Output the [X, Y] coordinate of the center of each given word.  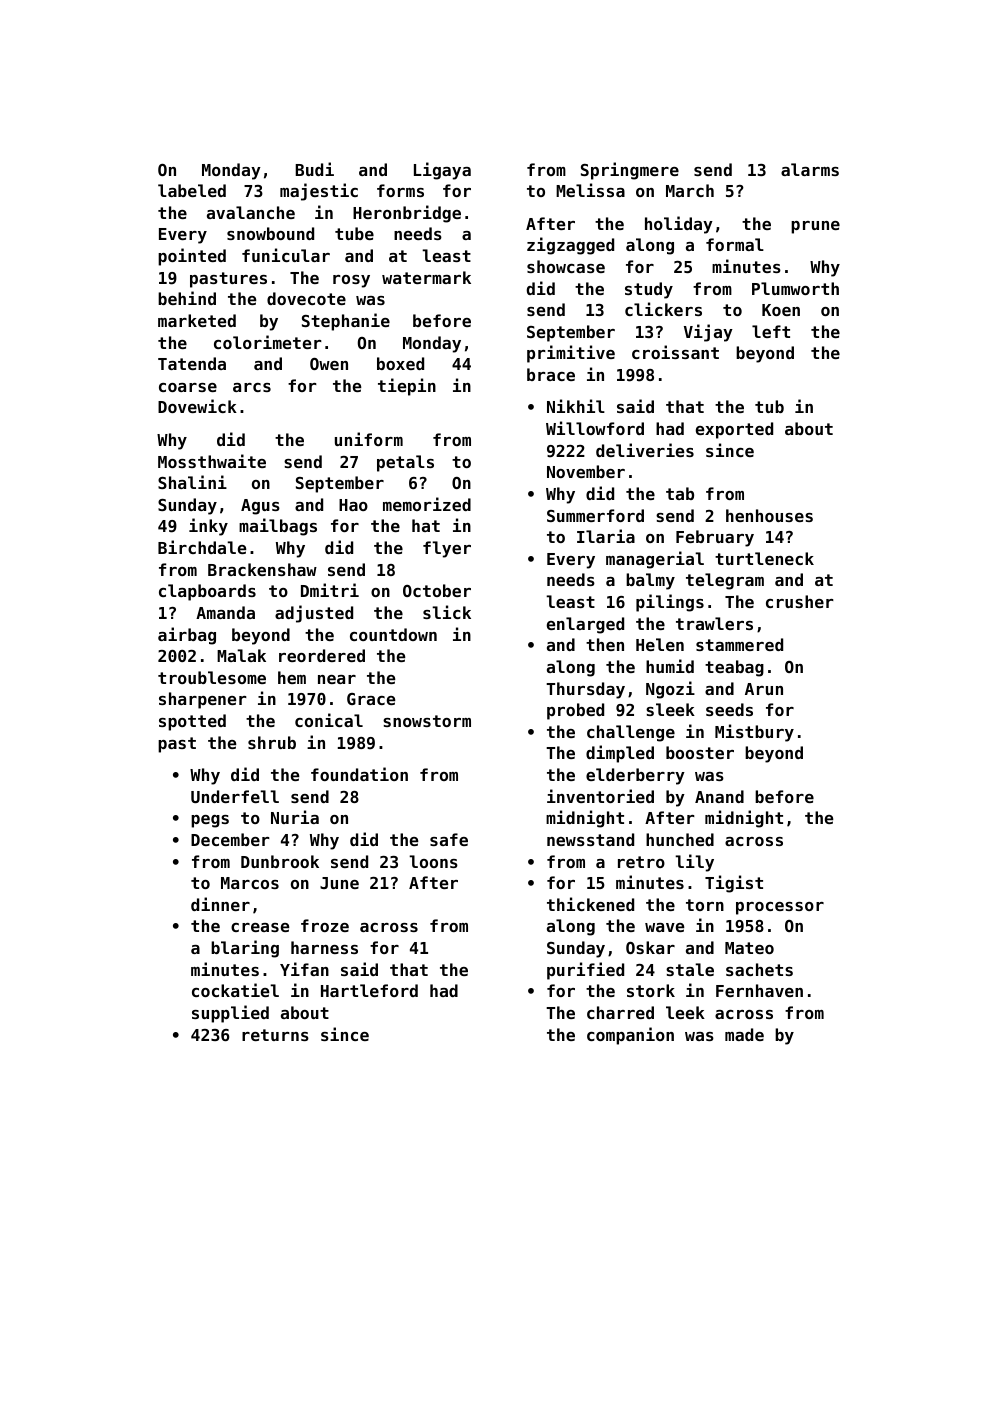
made [744, 1034]
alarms [810, 169]
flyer [447, 549]
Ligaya [442, 171]
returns [275, 1035]
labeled [192, 190]
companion [630, 1036]
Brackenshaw [262, 569]
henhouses [769, 515]
